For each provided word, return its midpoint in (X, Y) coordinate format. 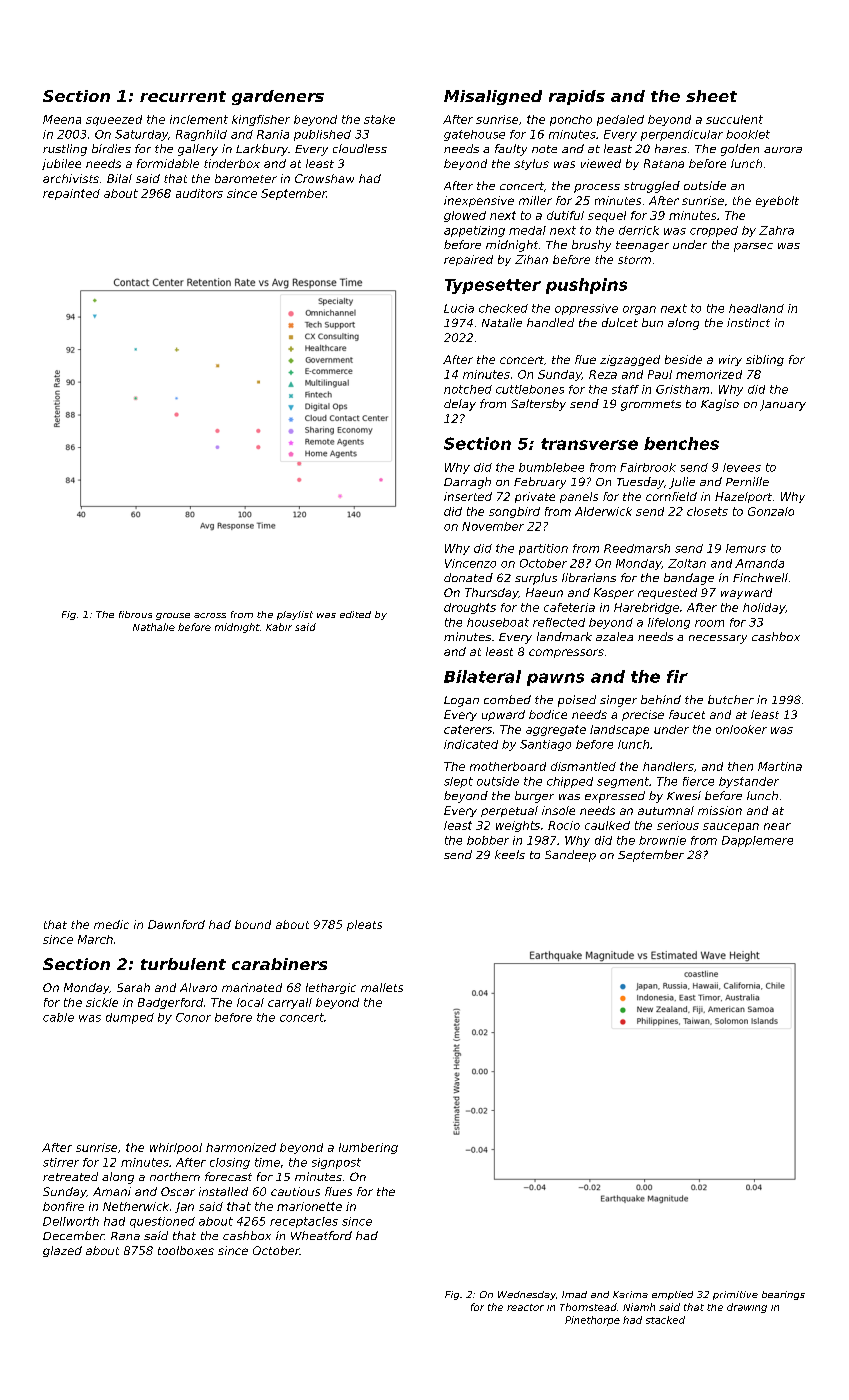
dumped (130, 1018)
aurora (783, 150)
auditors (199, 193)
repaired (468, 260)
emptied (672, 1295)
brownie (662, 840)
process (597, 188)
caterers (468, 729)
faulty (511, 150)
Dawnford (176, 924)
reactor (525, 1307)
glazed (62, 1251)
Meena (62, 119)
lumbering (368, 1148)
